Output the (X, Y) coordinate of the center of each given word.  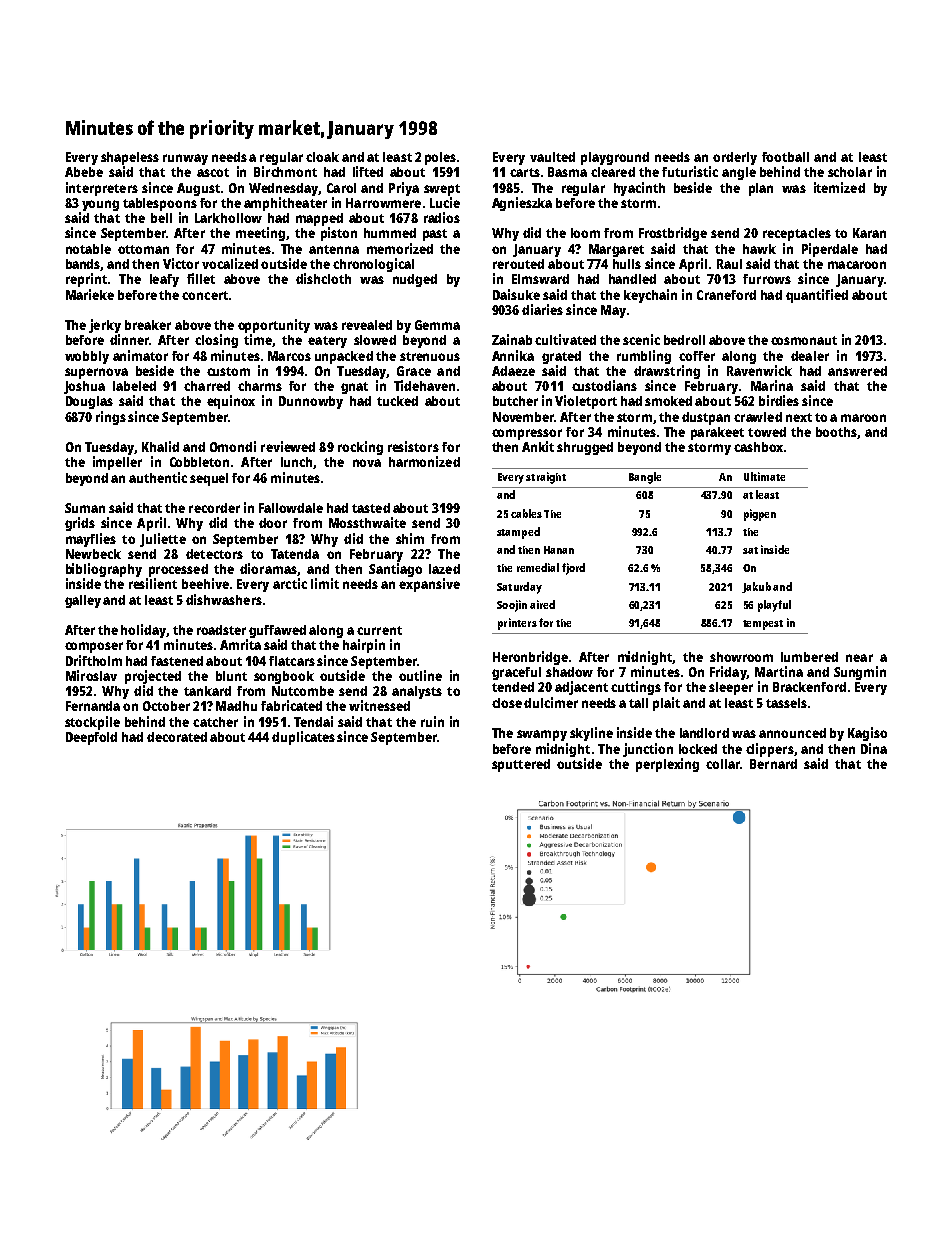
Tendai (313, 721)
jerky (105, 326)
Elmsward (540, 279)
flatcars (292, 661)
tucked (397, 401)
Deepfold (91, 738)
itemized (839, 187)
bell (161, 218)
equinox (231, 402)
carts (525, 172)
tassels (786, 703)
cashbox (758, 447)
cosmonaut (804, 340)
